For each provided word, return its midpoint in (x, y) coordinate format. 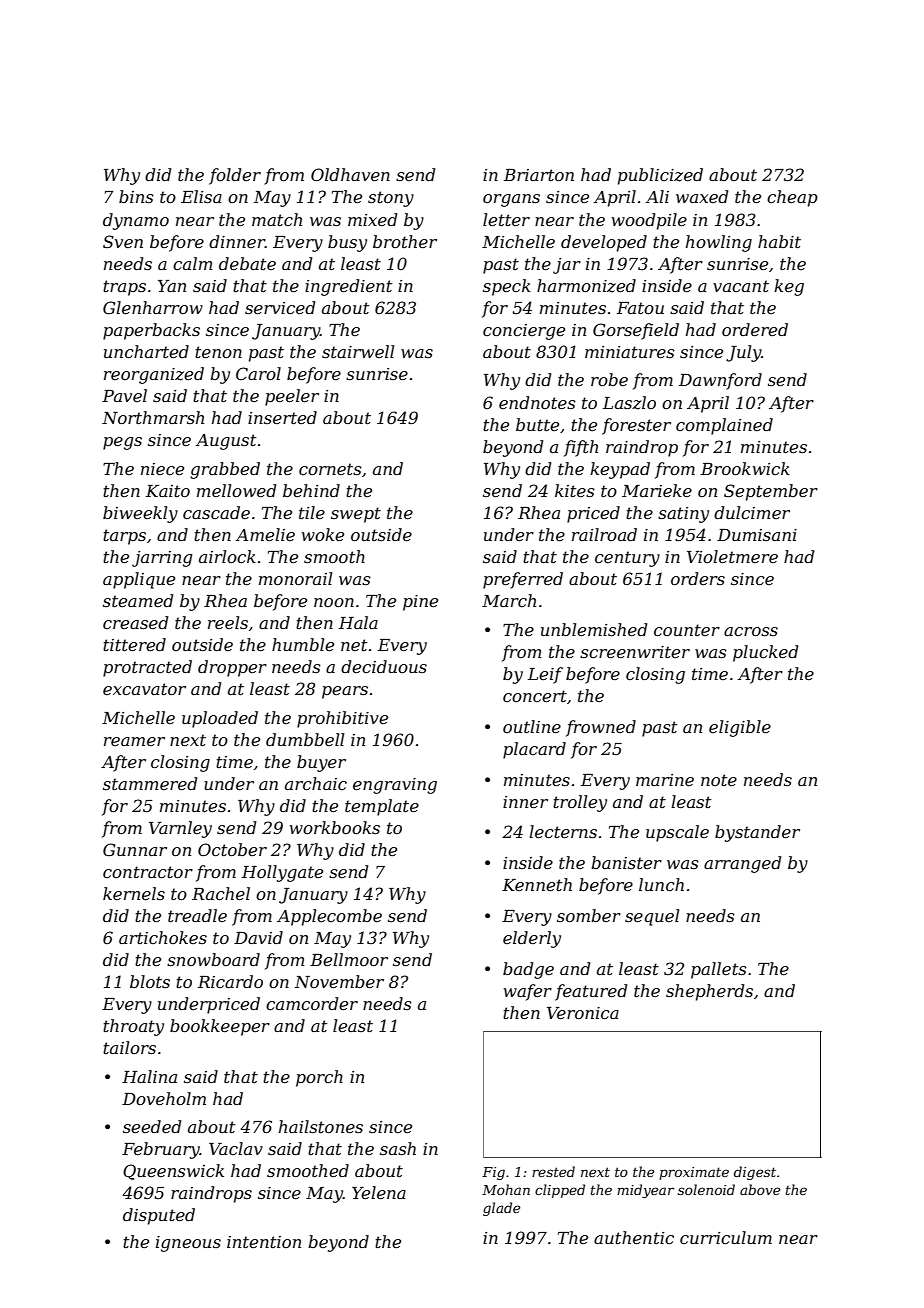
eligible (740, 728)
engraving (395, 786)
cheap (792, 198)
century (627, 559)
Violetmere (732, 556)
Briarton (539, 175)
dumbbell (305, 739)
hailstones (321, 1126)
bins (136, 196)
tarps (124, 537)
